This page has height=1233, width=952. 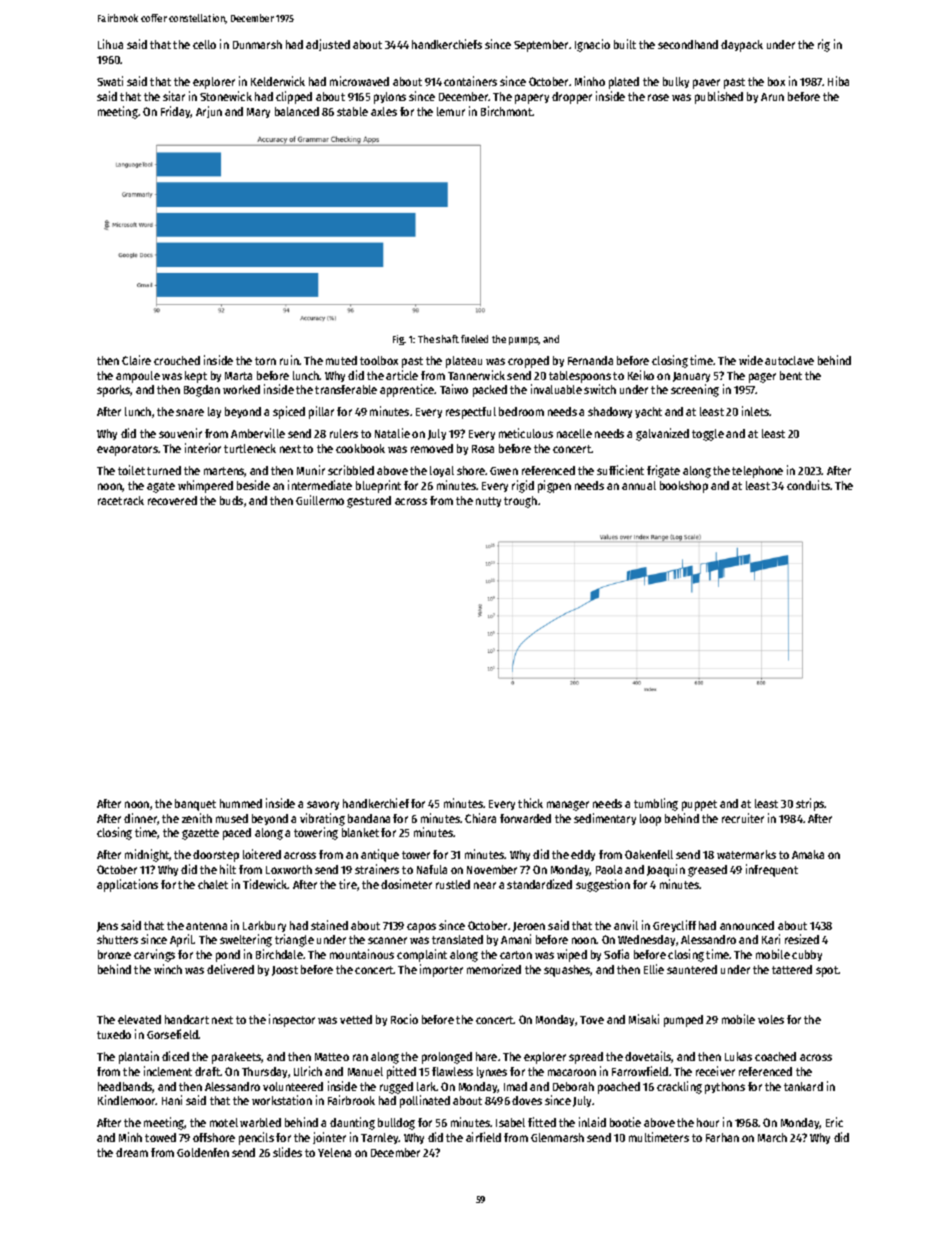 I want to click on nutty, so click(x=488, y=502).
